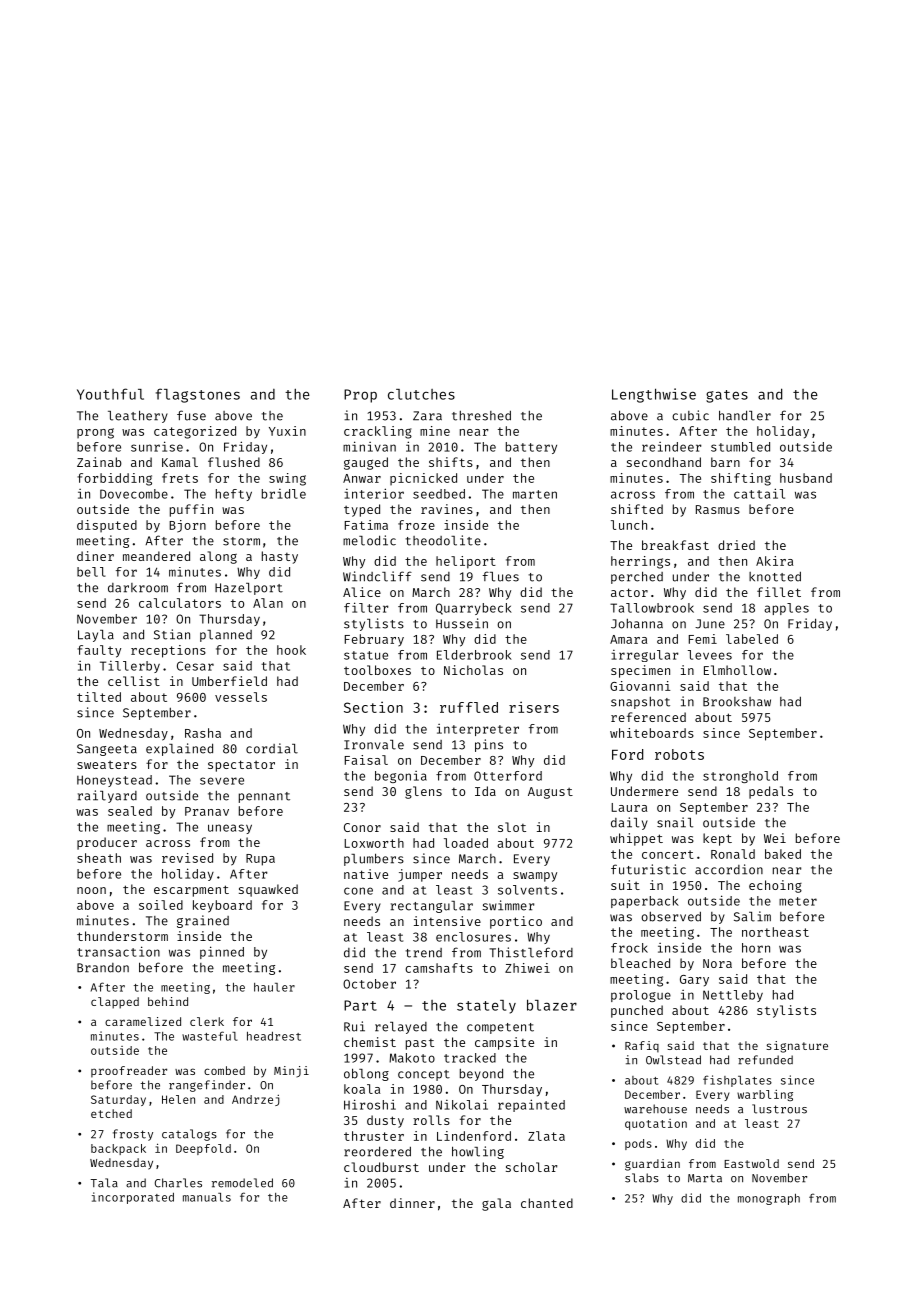 This screenshot has height=1308, width=924. I want to click on darkroom, so click(138, 588).
